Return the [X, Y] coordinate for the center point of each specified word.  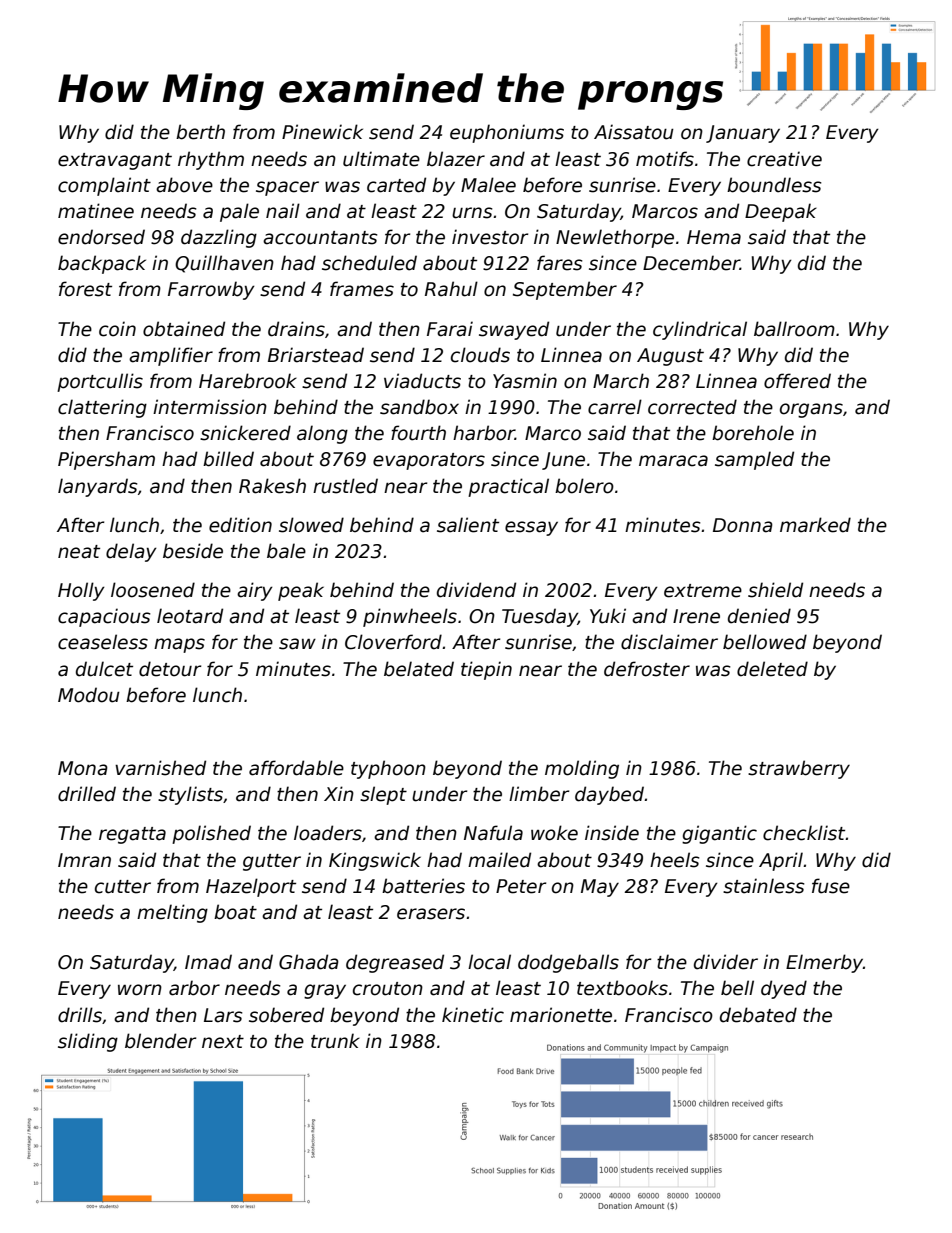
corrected [692, 407]
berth [200, 132]
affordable [296, 768]
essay [531, 528]
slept [383, 795]
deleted [772, 669]
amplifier [171, 356]
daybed [609, 795]
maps [179, 645]
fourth [418, 433]
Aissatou [634, 132]
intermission [210, 407]
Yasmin [525, 381]
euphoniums [507, 133]
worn [140, 990]
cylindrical [700, 330]
